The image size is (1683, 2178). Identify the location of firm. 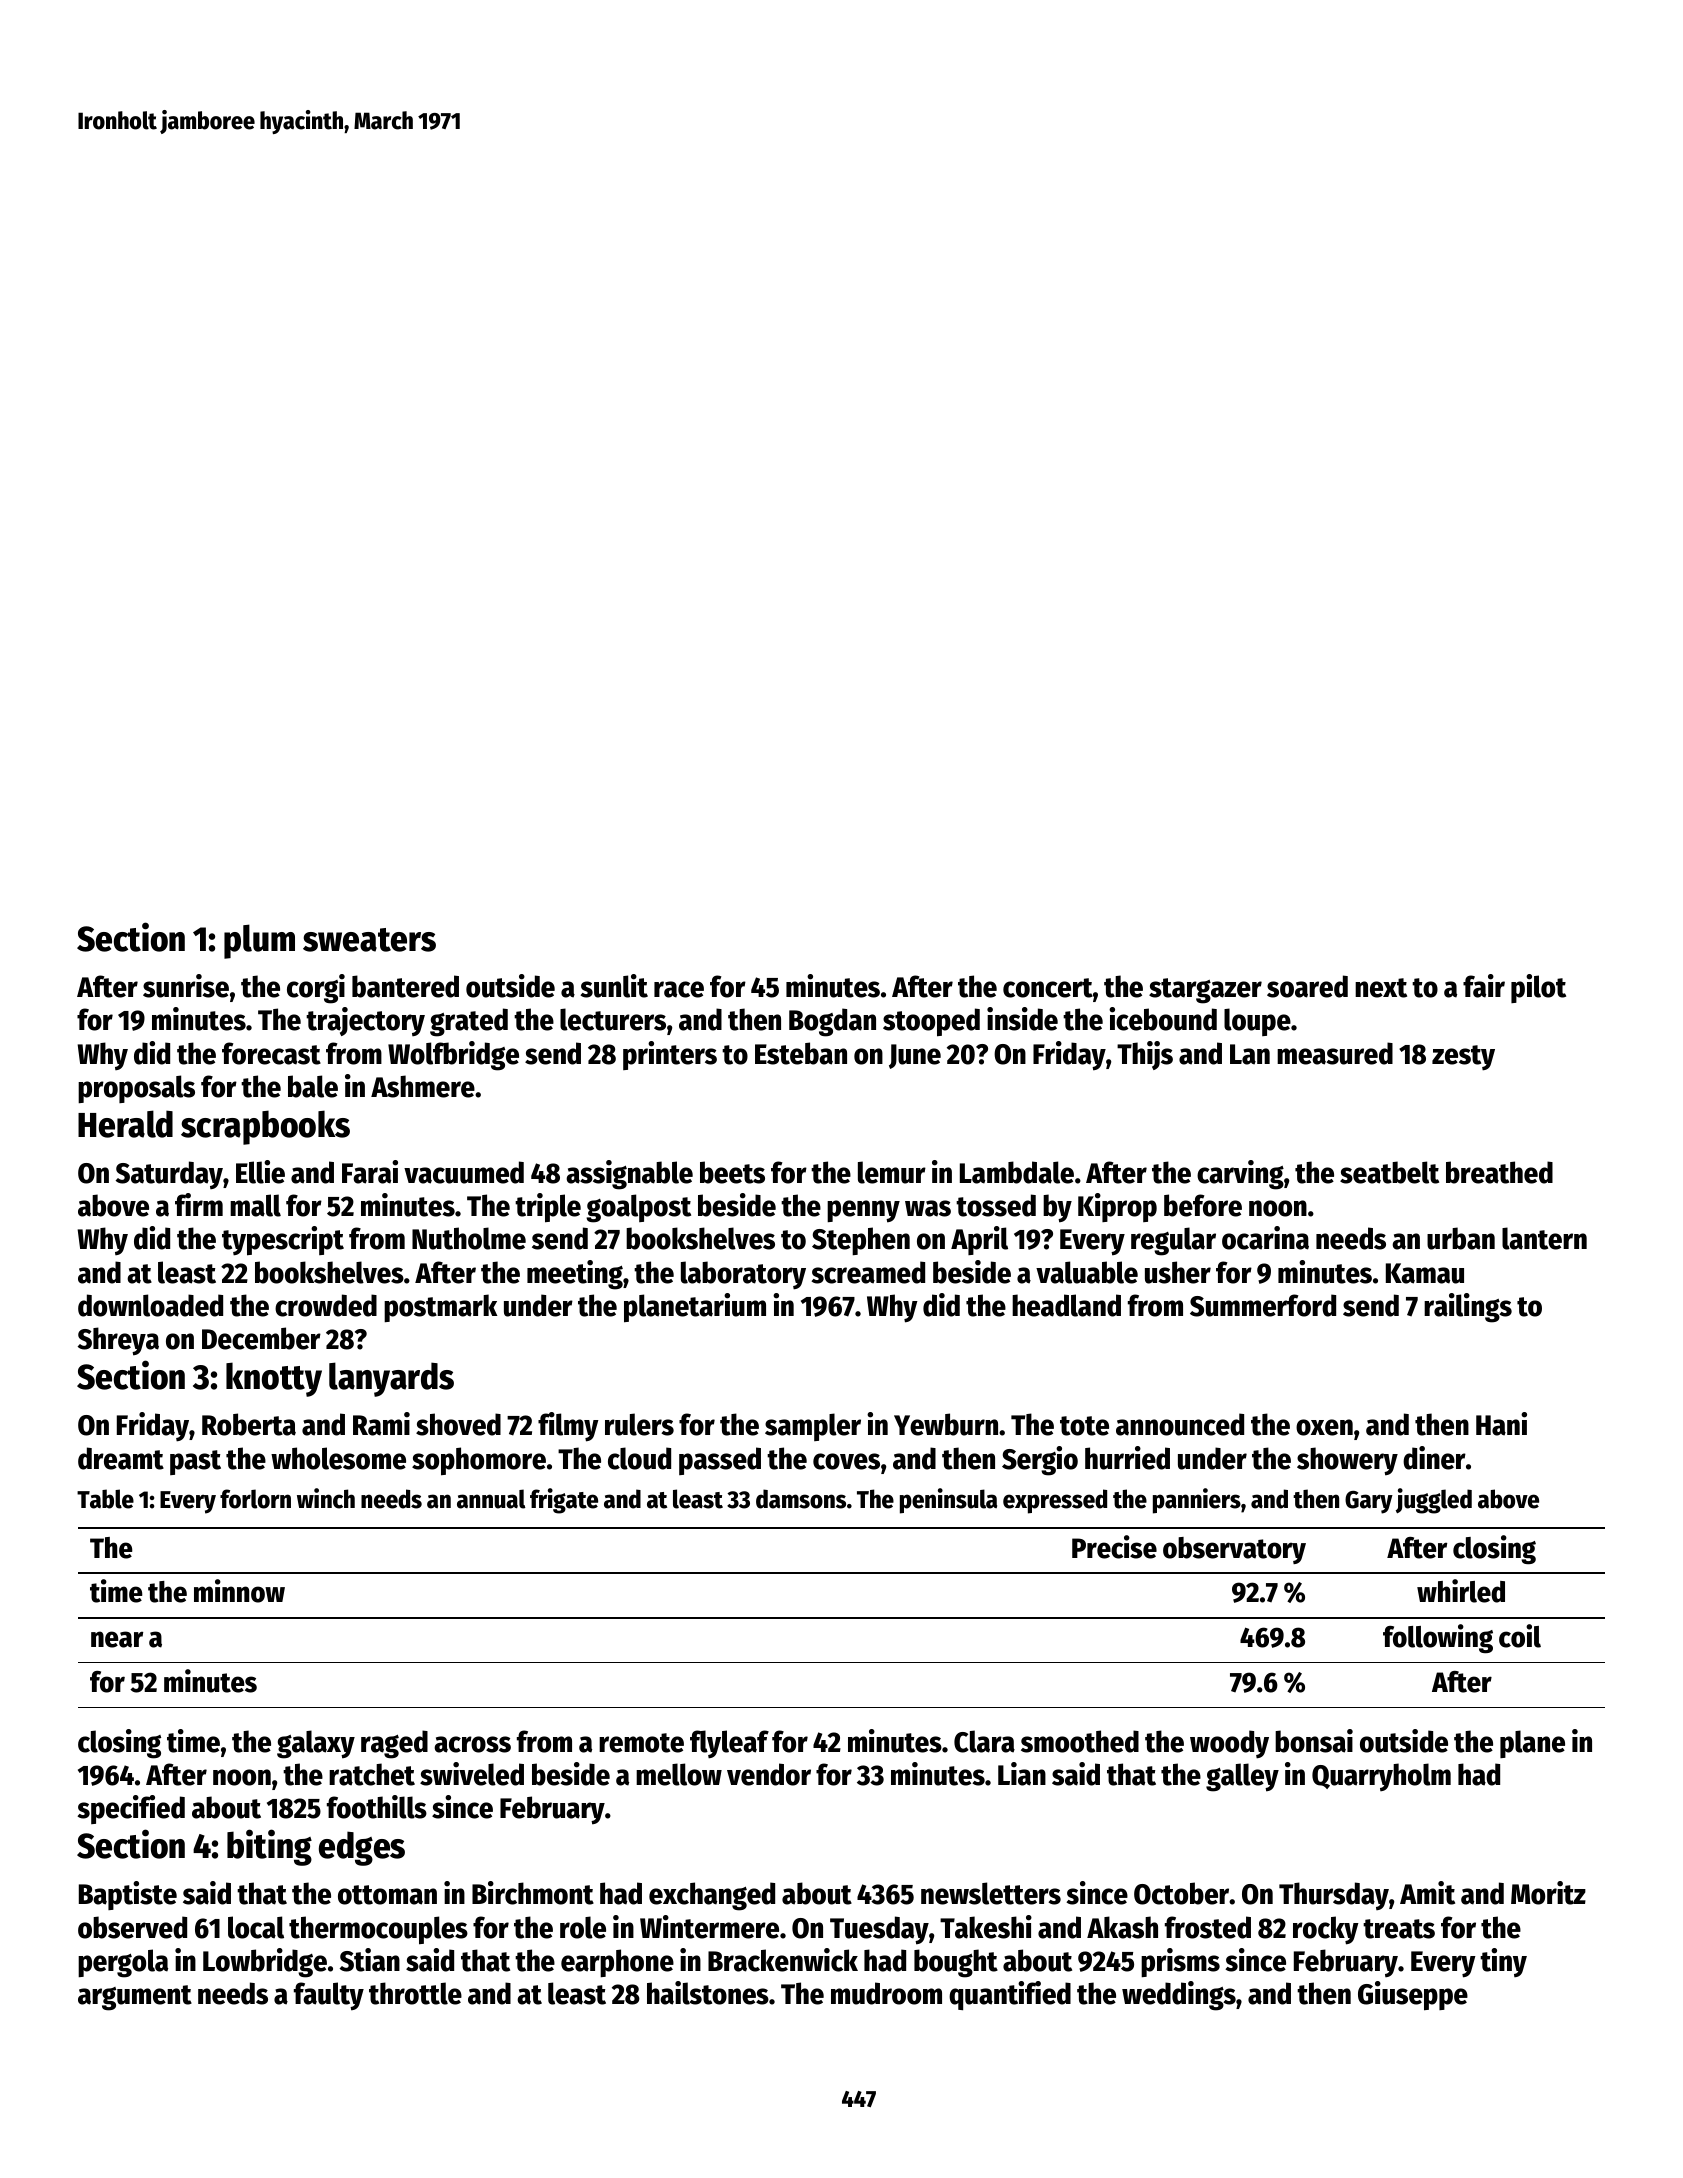
(199, 1204).
